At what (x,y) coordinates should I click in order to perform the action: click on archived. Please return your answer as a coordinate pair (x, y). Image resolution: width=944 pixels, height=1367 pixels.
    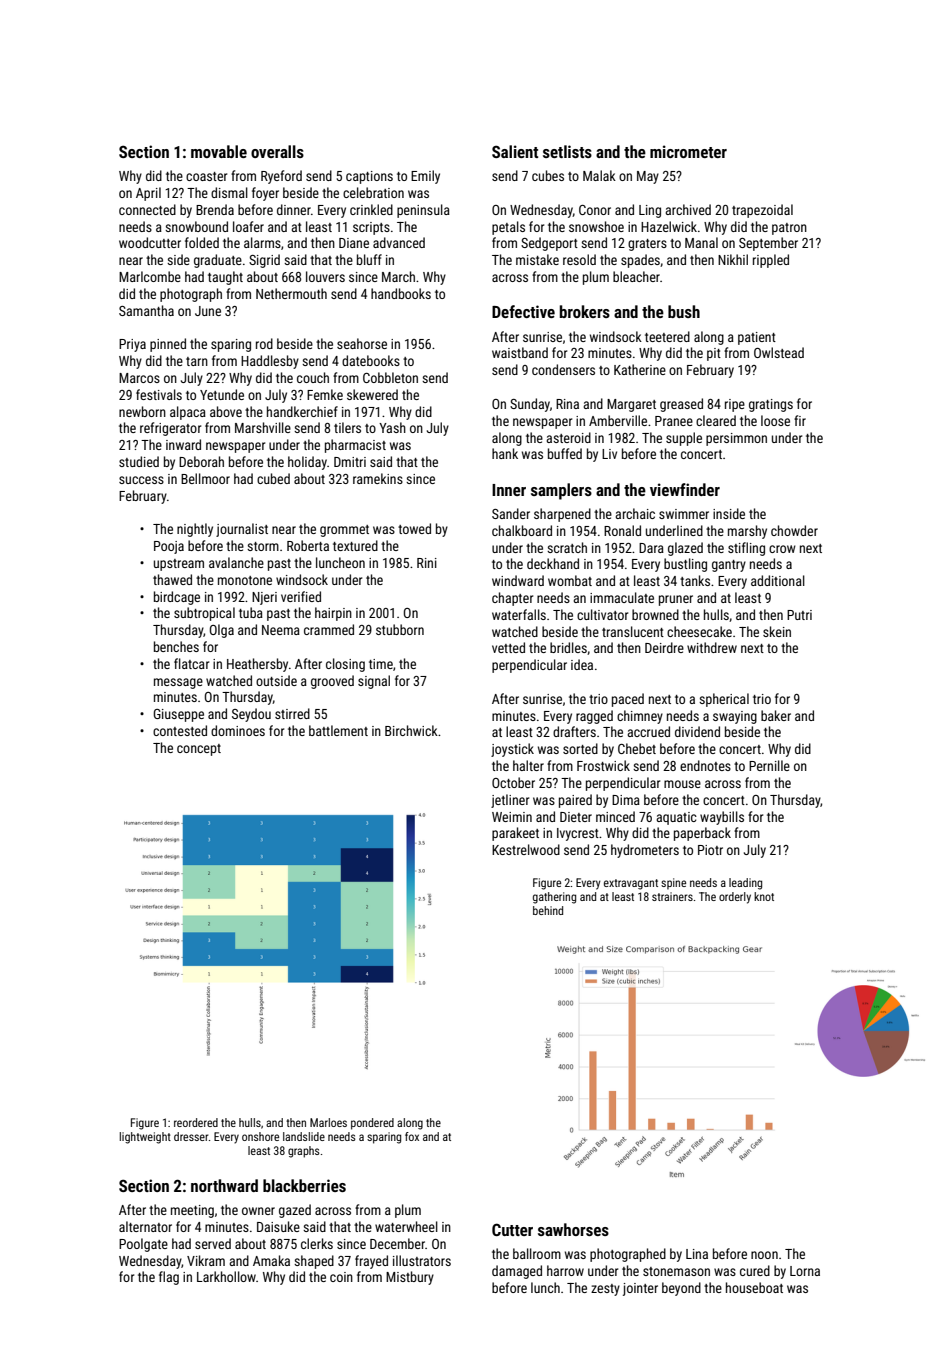
    Looking at the image, I should click on (688, 209).
